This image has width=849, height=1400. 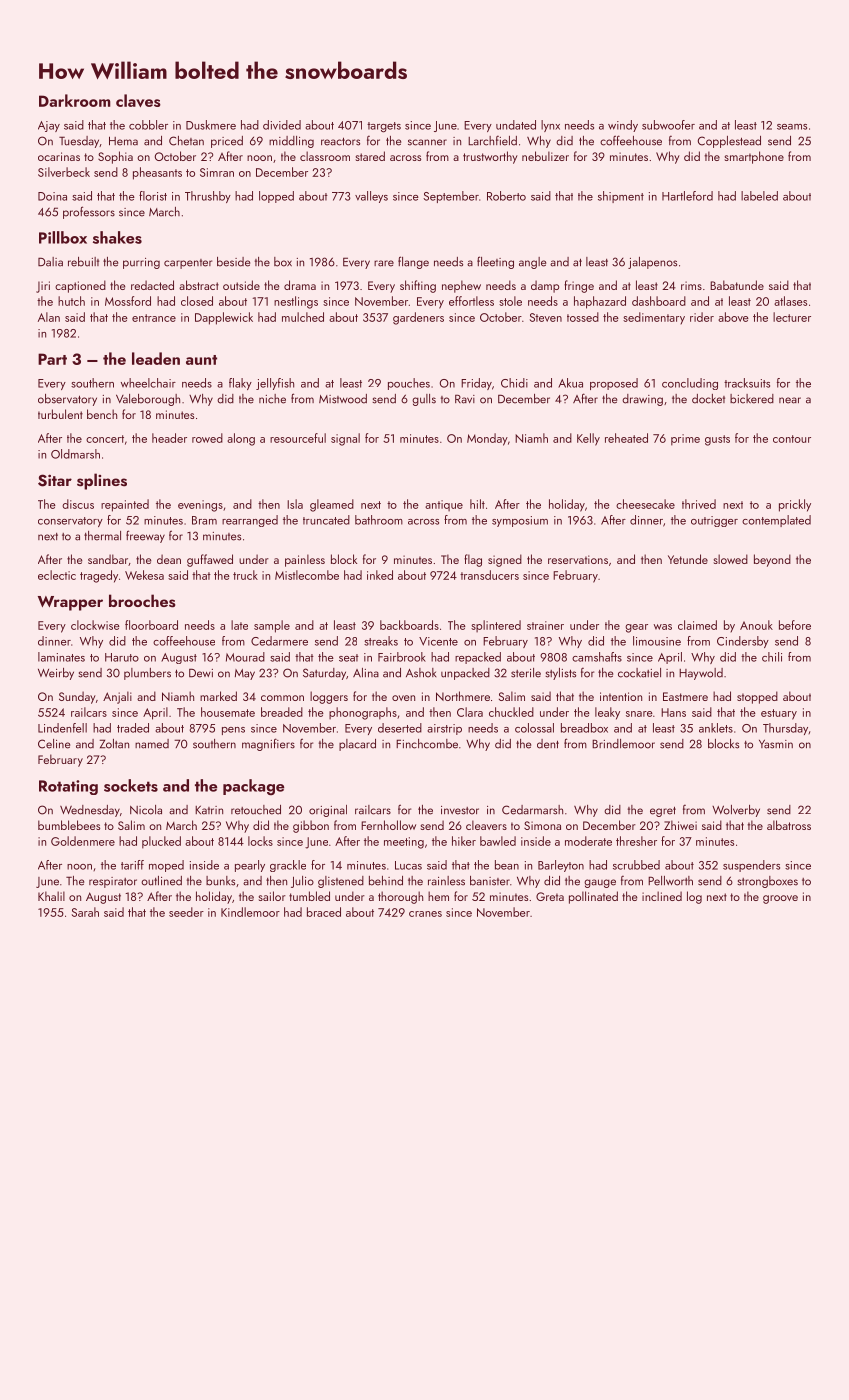 I want to click on Mourad, so click(x=245, y=657).
